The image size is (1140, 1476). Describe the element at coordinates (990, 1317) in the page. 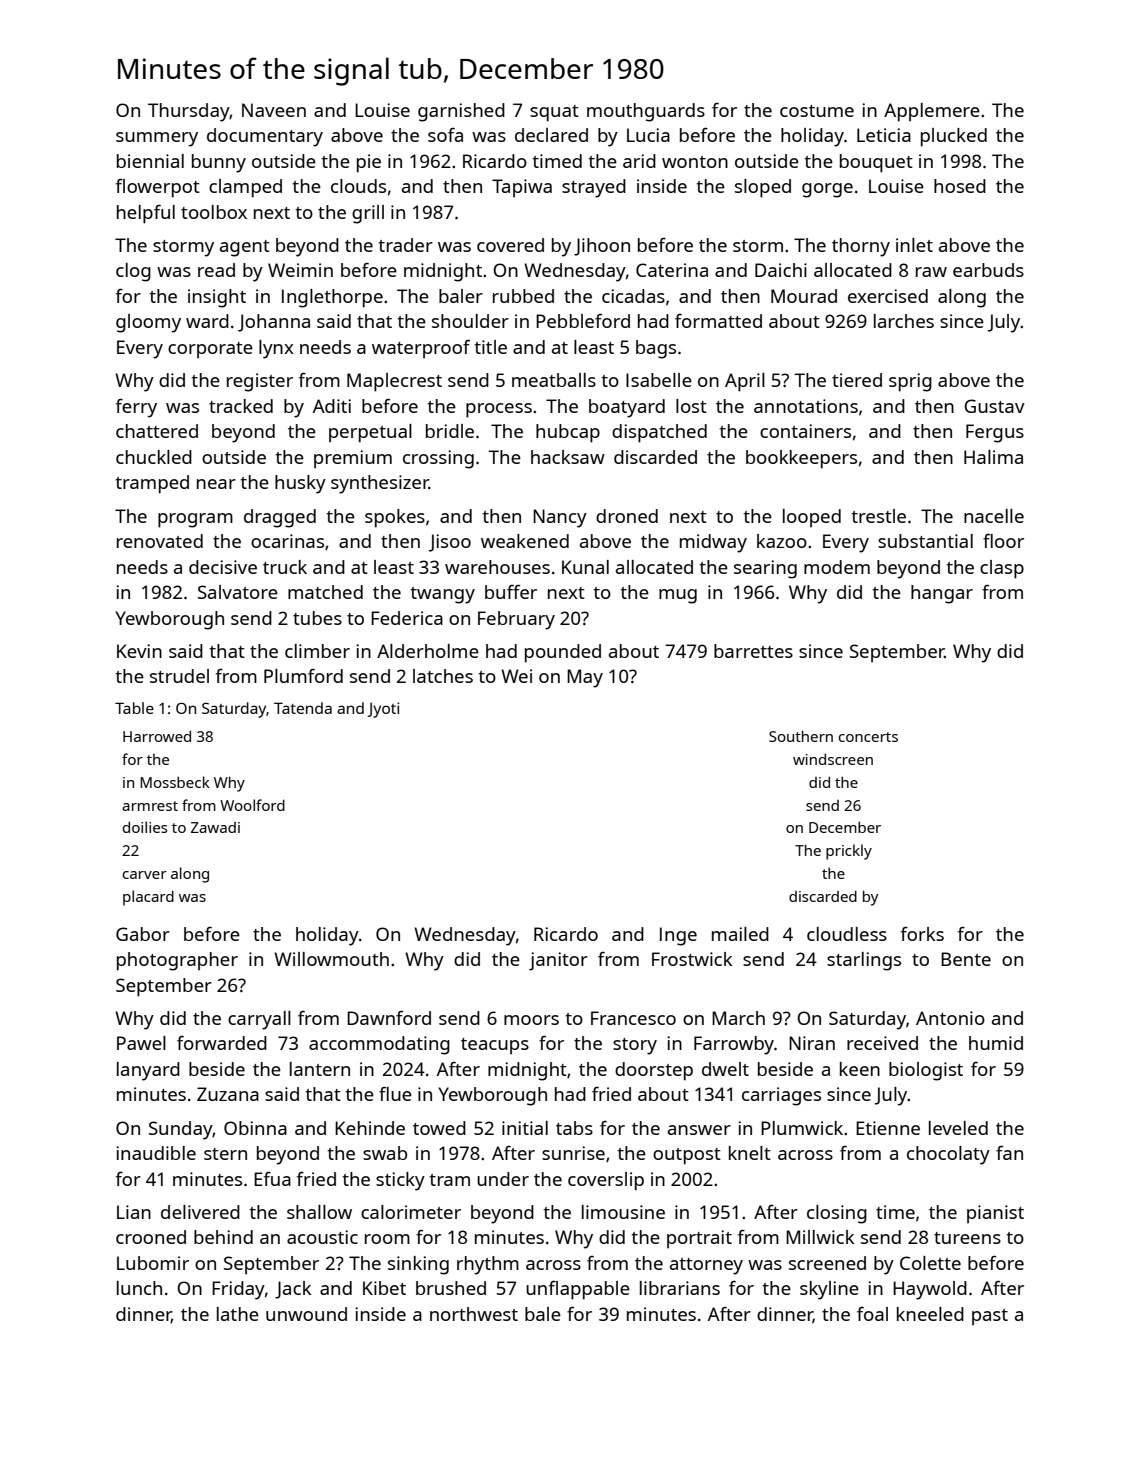

I see `past` at that location.
